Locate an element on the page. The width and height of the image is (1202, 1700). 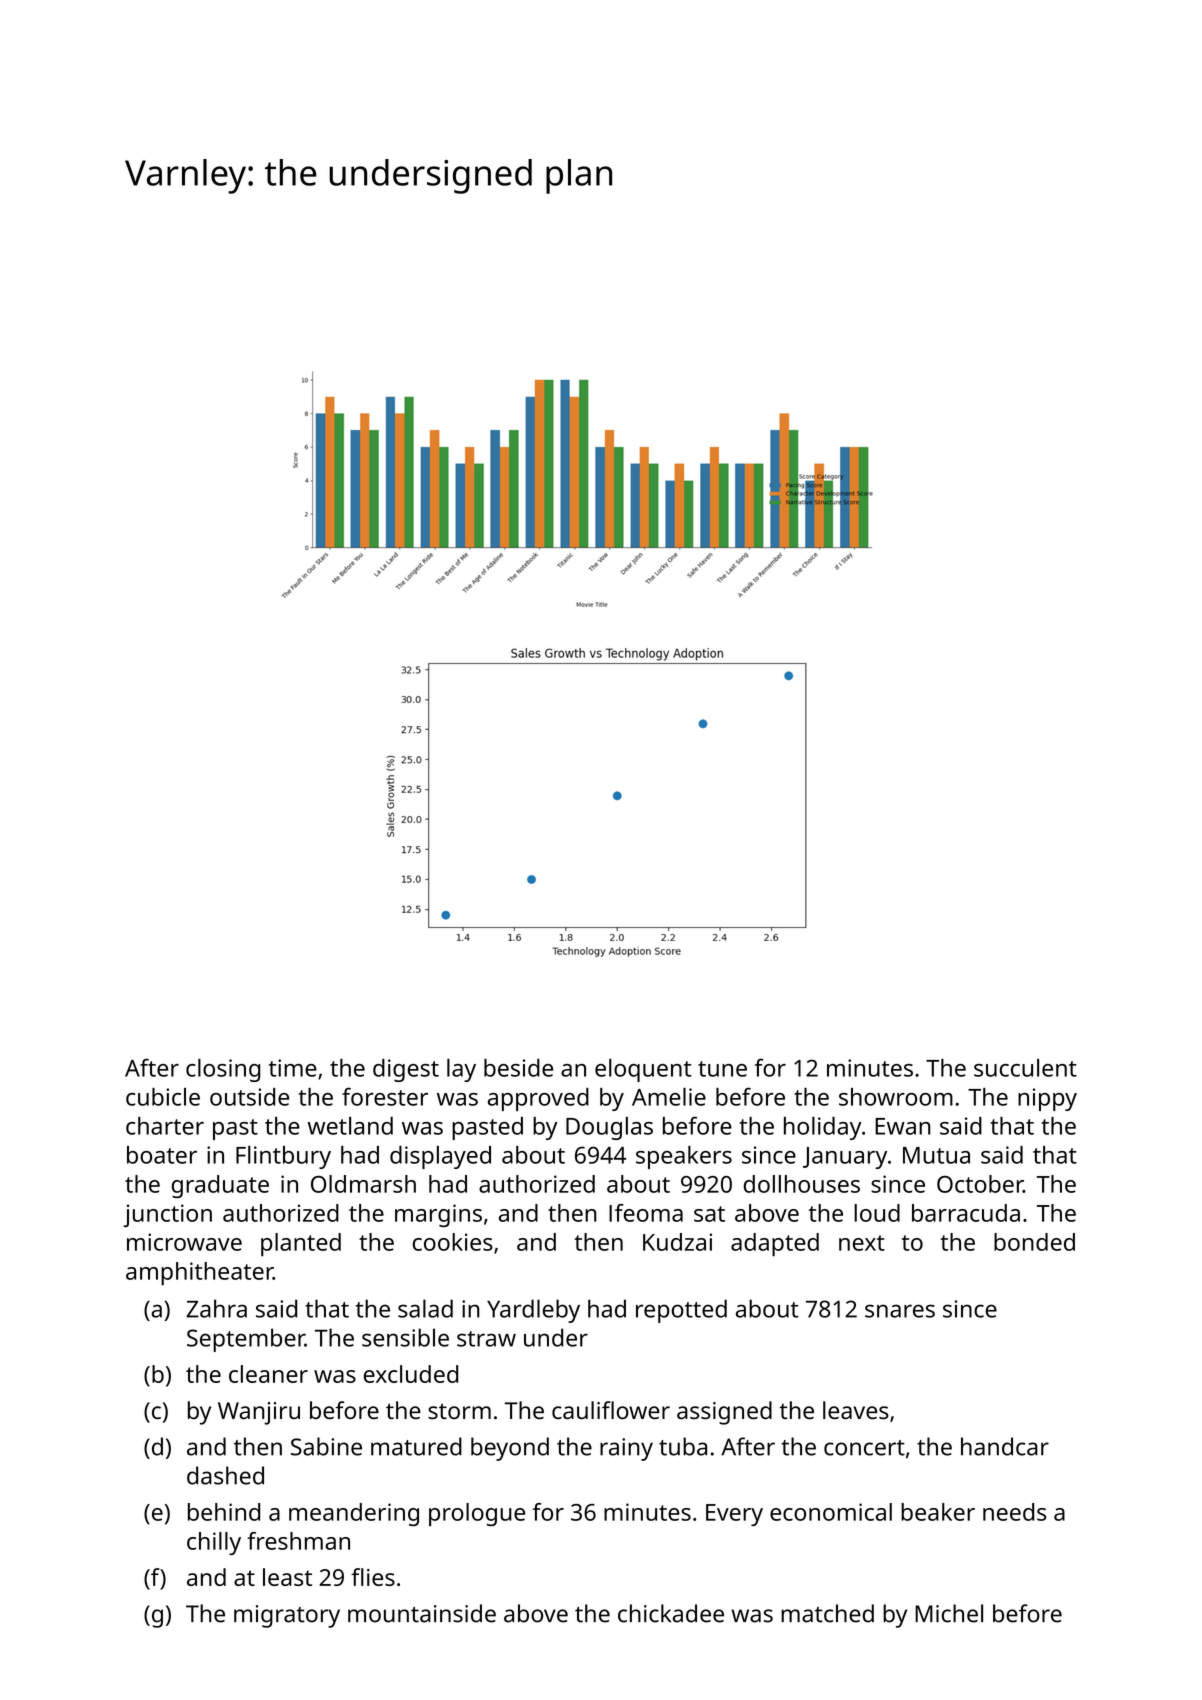
tune is located at coordinates (722, 1069).
